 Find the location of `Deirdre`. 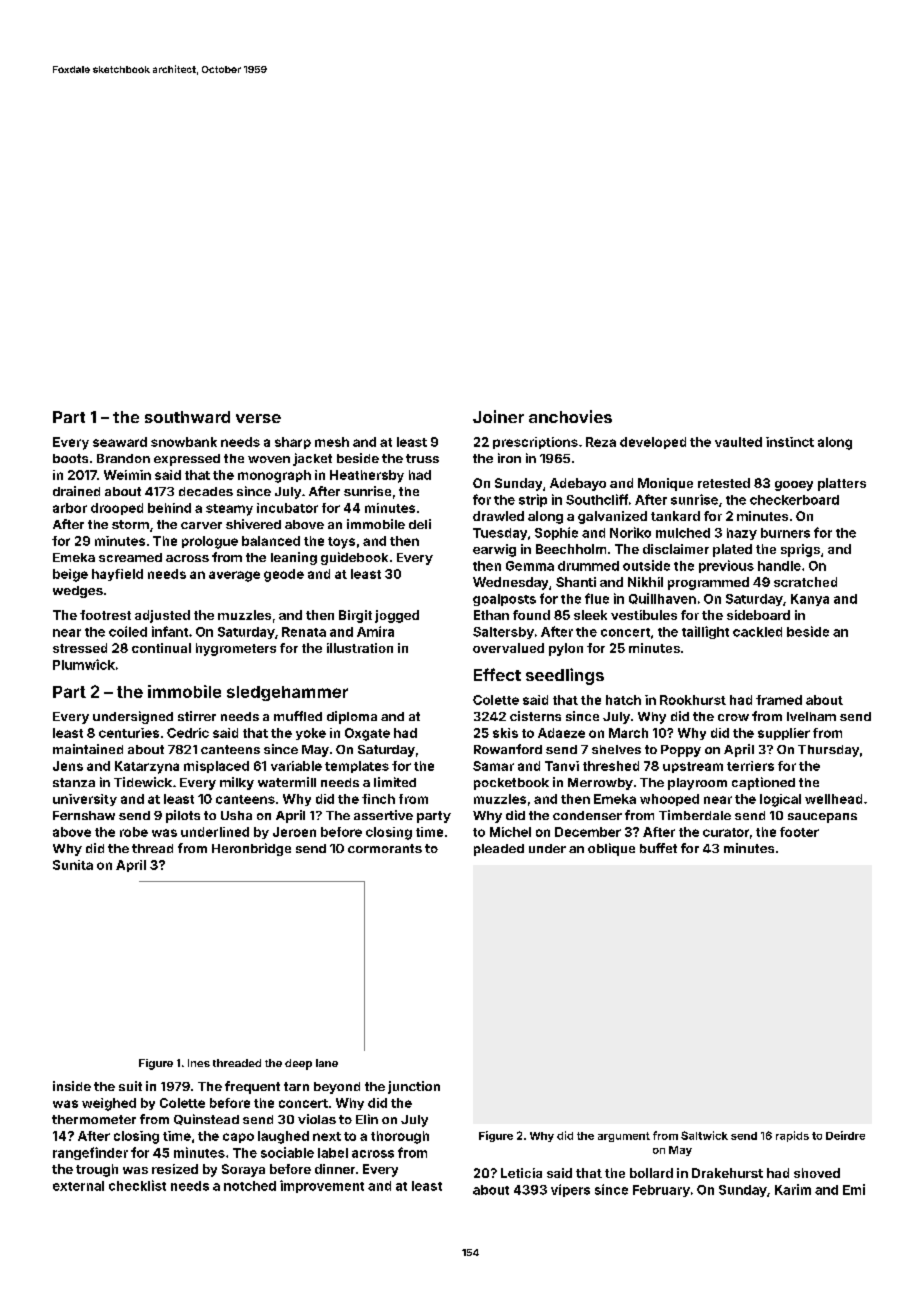

Deirdre is located at coordinates (845, 1135).
